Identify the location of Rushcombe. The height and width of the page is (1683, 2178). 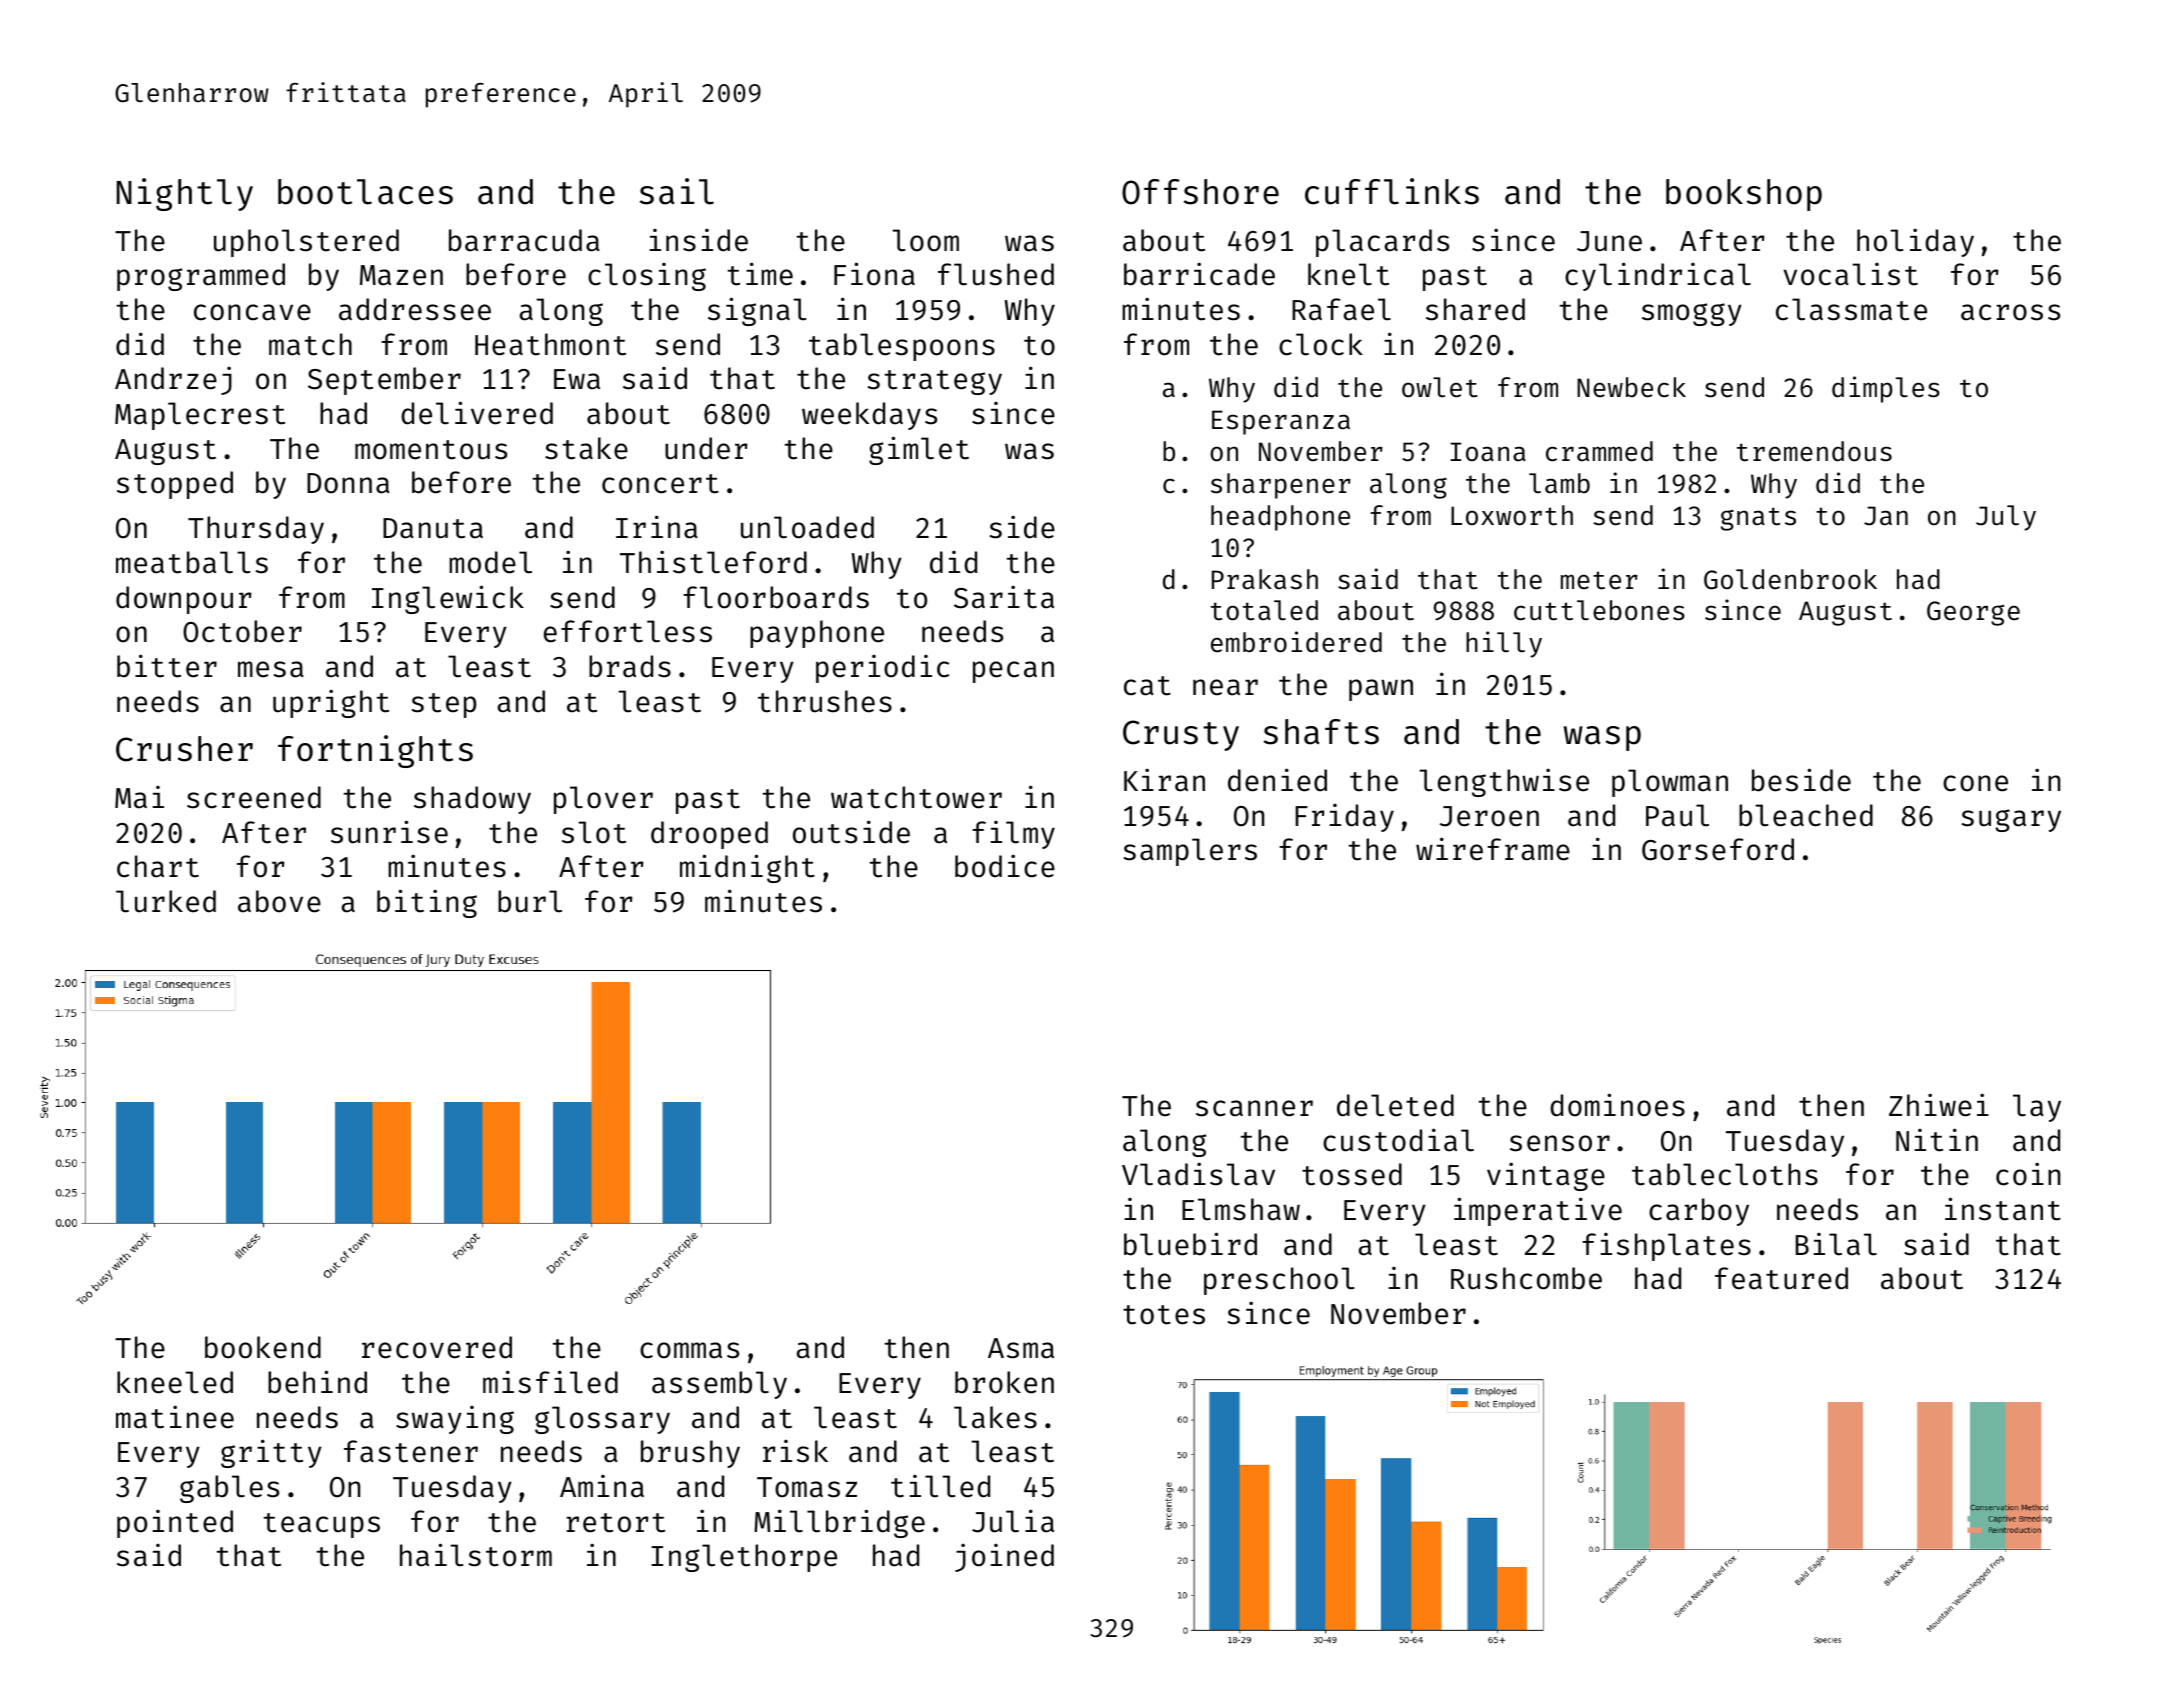
(1526, 1278).
